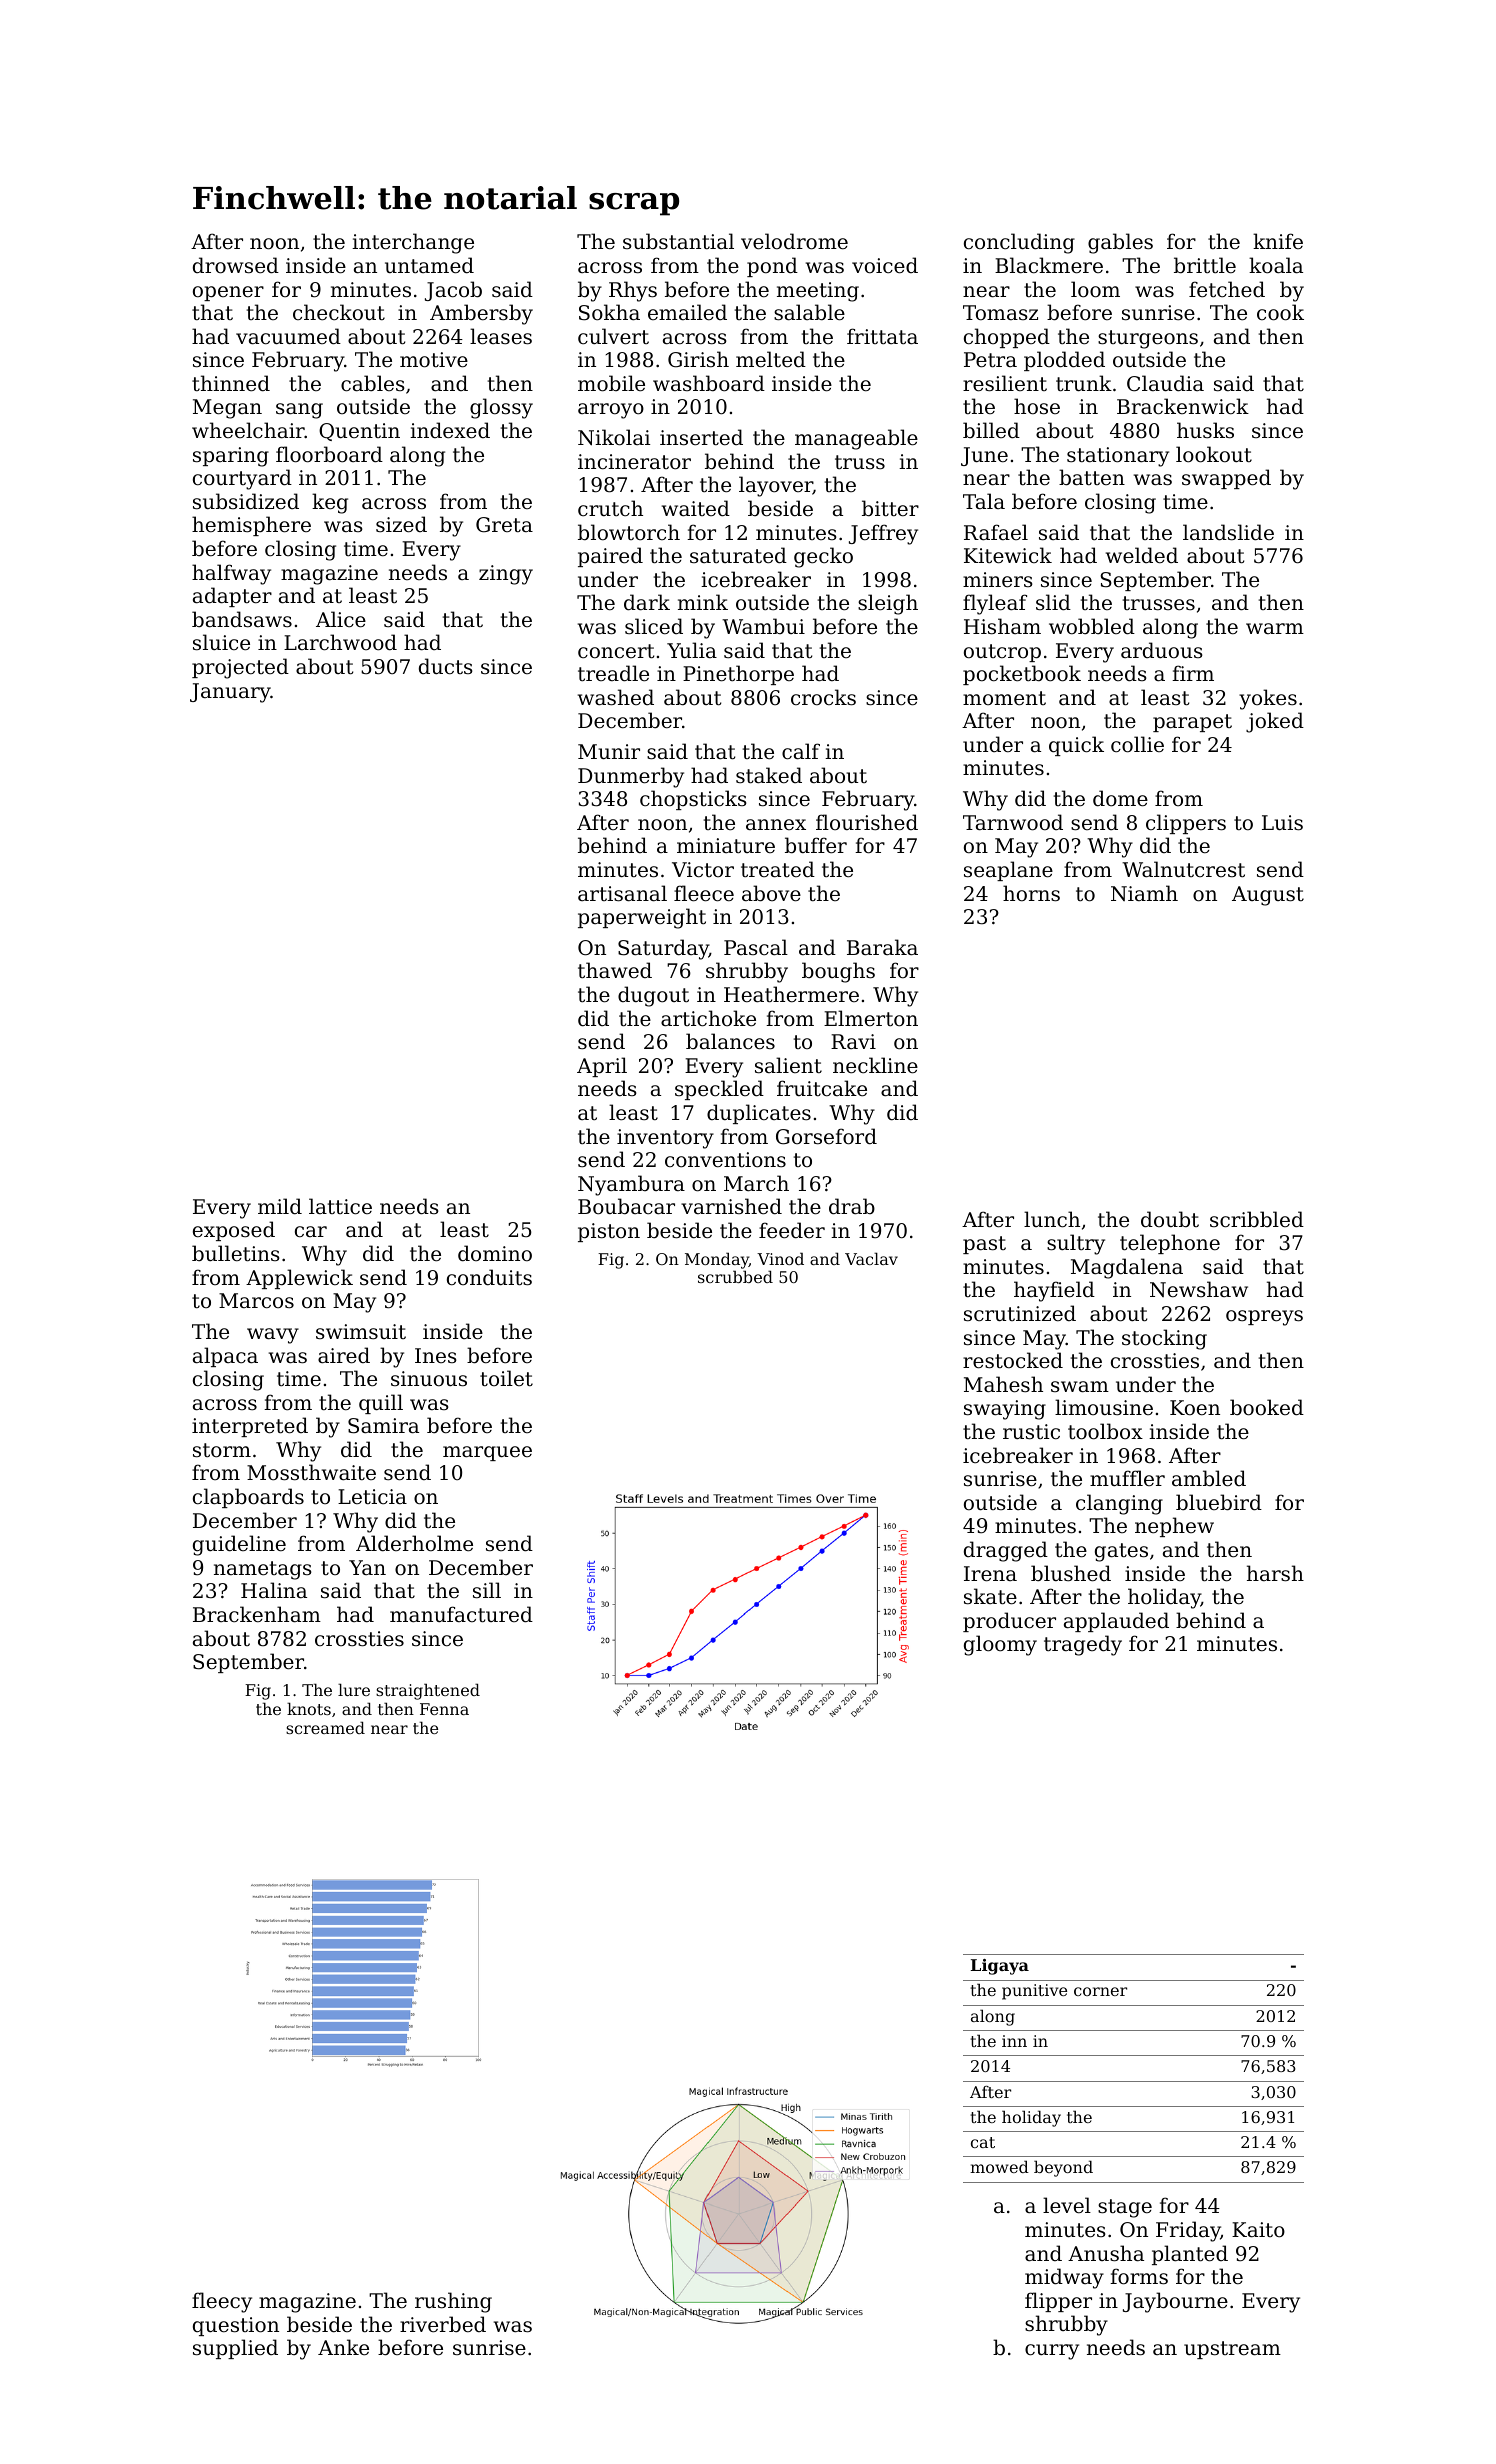  What do you see at coordinates (1071, 1573) in the page?
I see `blushed` at bounding box center [1071, 1573].
